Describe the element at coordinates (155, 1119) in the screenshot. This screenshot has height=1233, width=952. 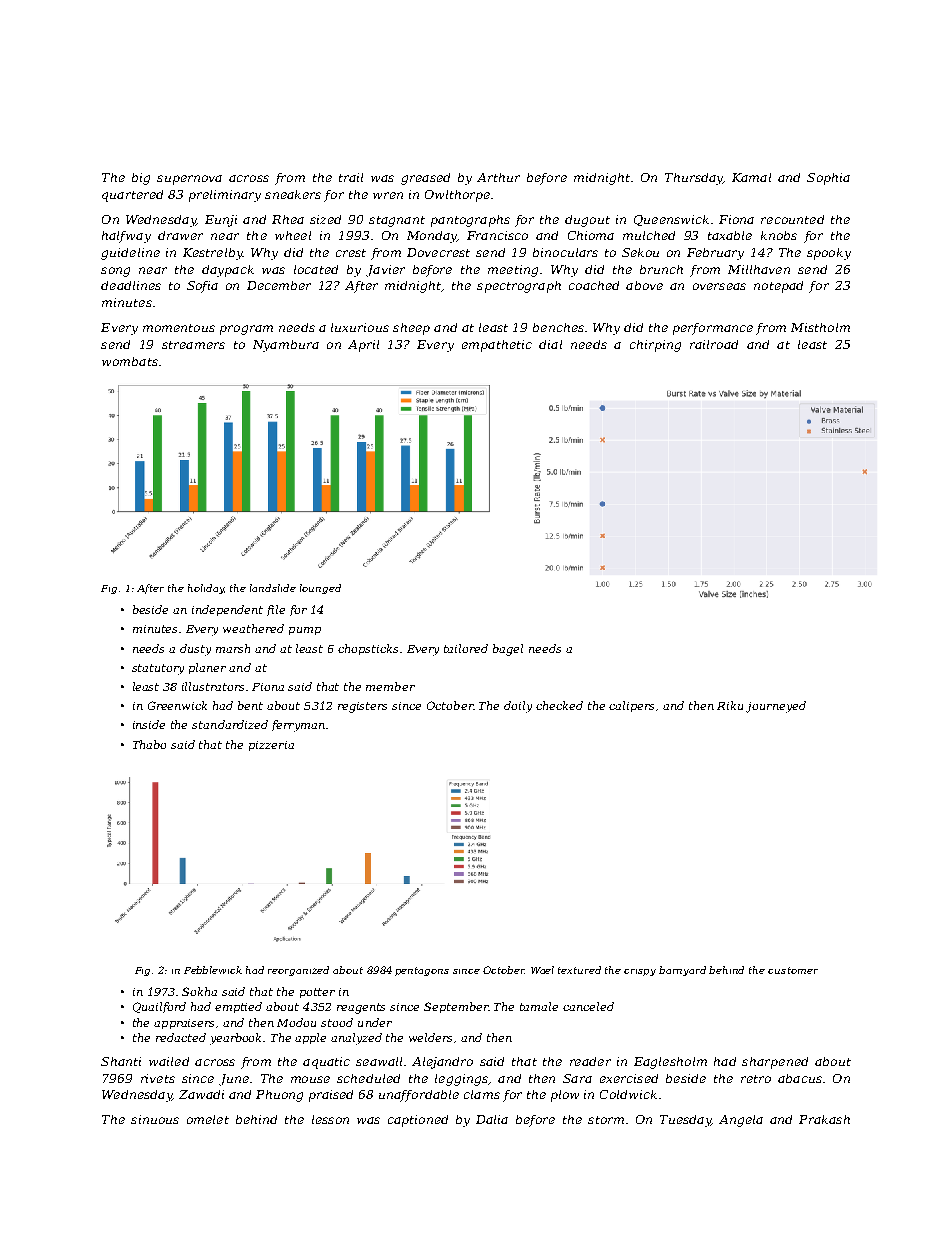
I see `sinuous` at that location.
